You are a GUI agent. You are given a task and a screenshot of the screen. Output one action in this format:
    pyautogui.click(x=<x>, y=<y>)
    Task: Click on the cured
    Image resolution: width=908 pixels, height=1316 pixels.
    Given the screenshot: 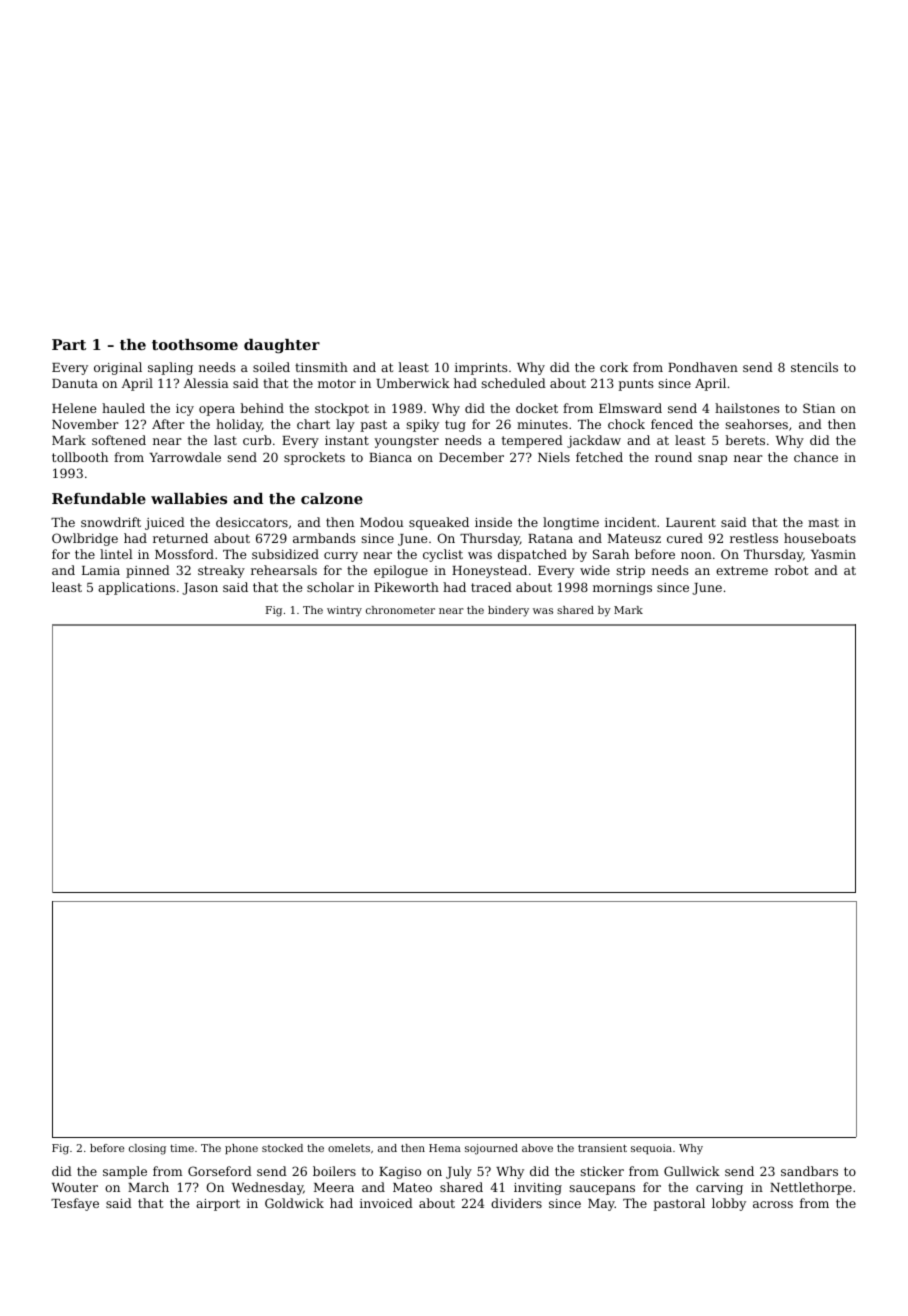 What is the action you would take?
    pyautogui.click(x=685, y=538)
